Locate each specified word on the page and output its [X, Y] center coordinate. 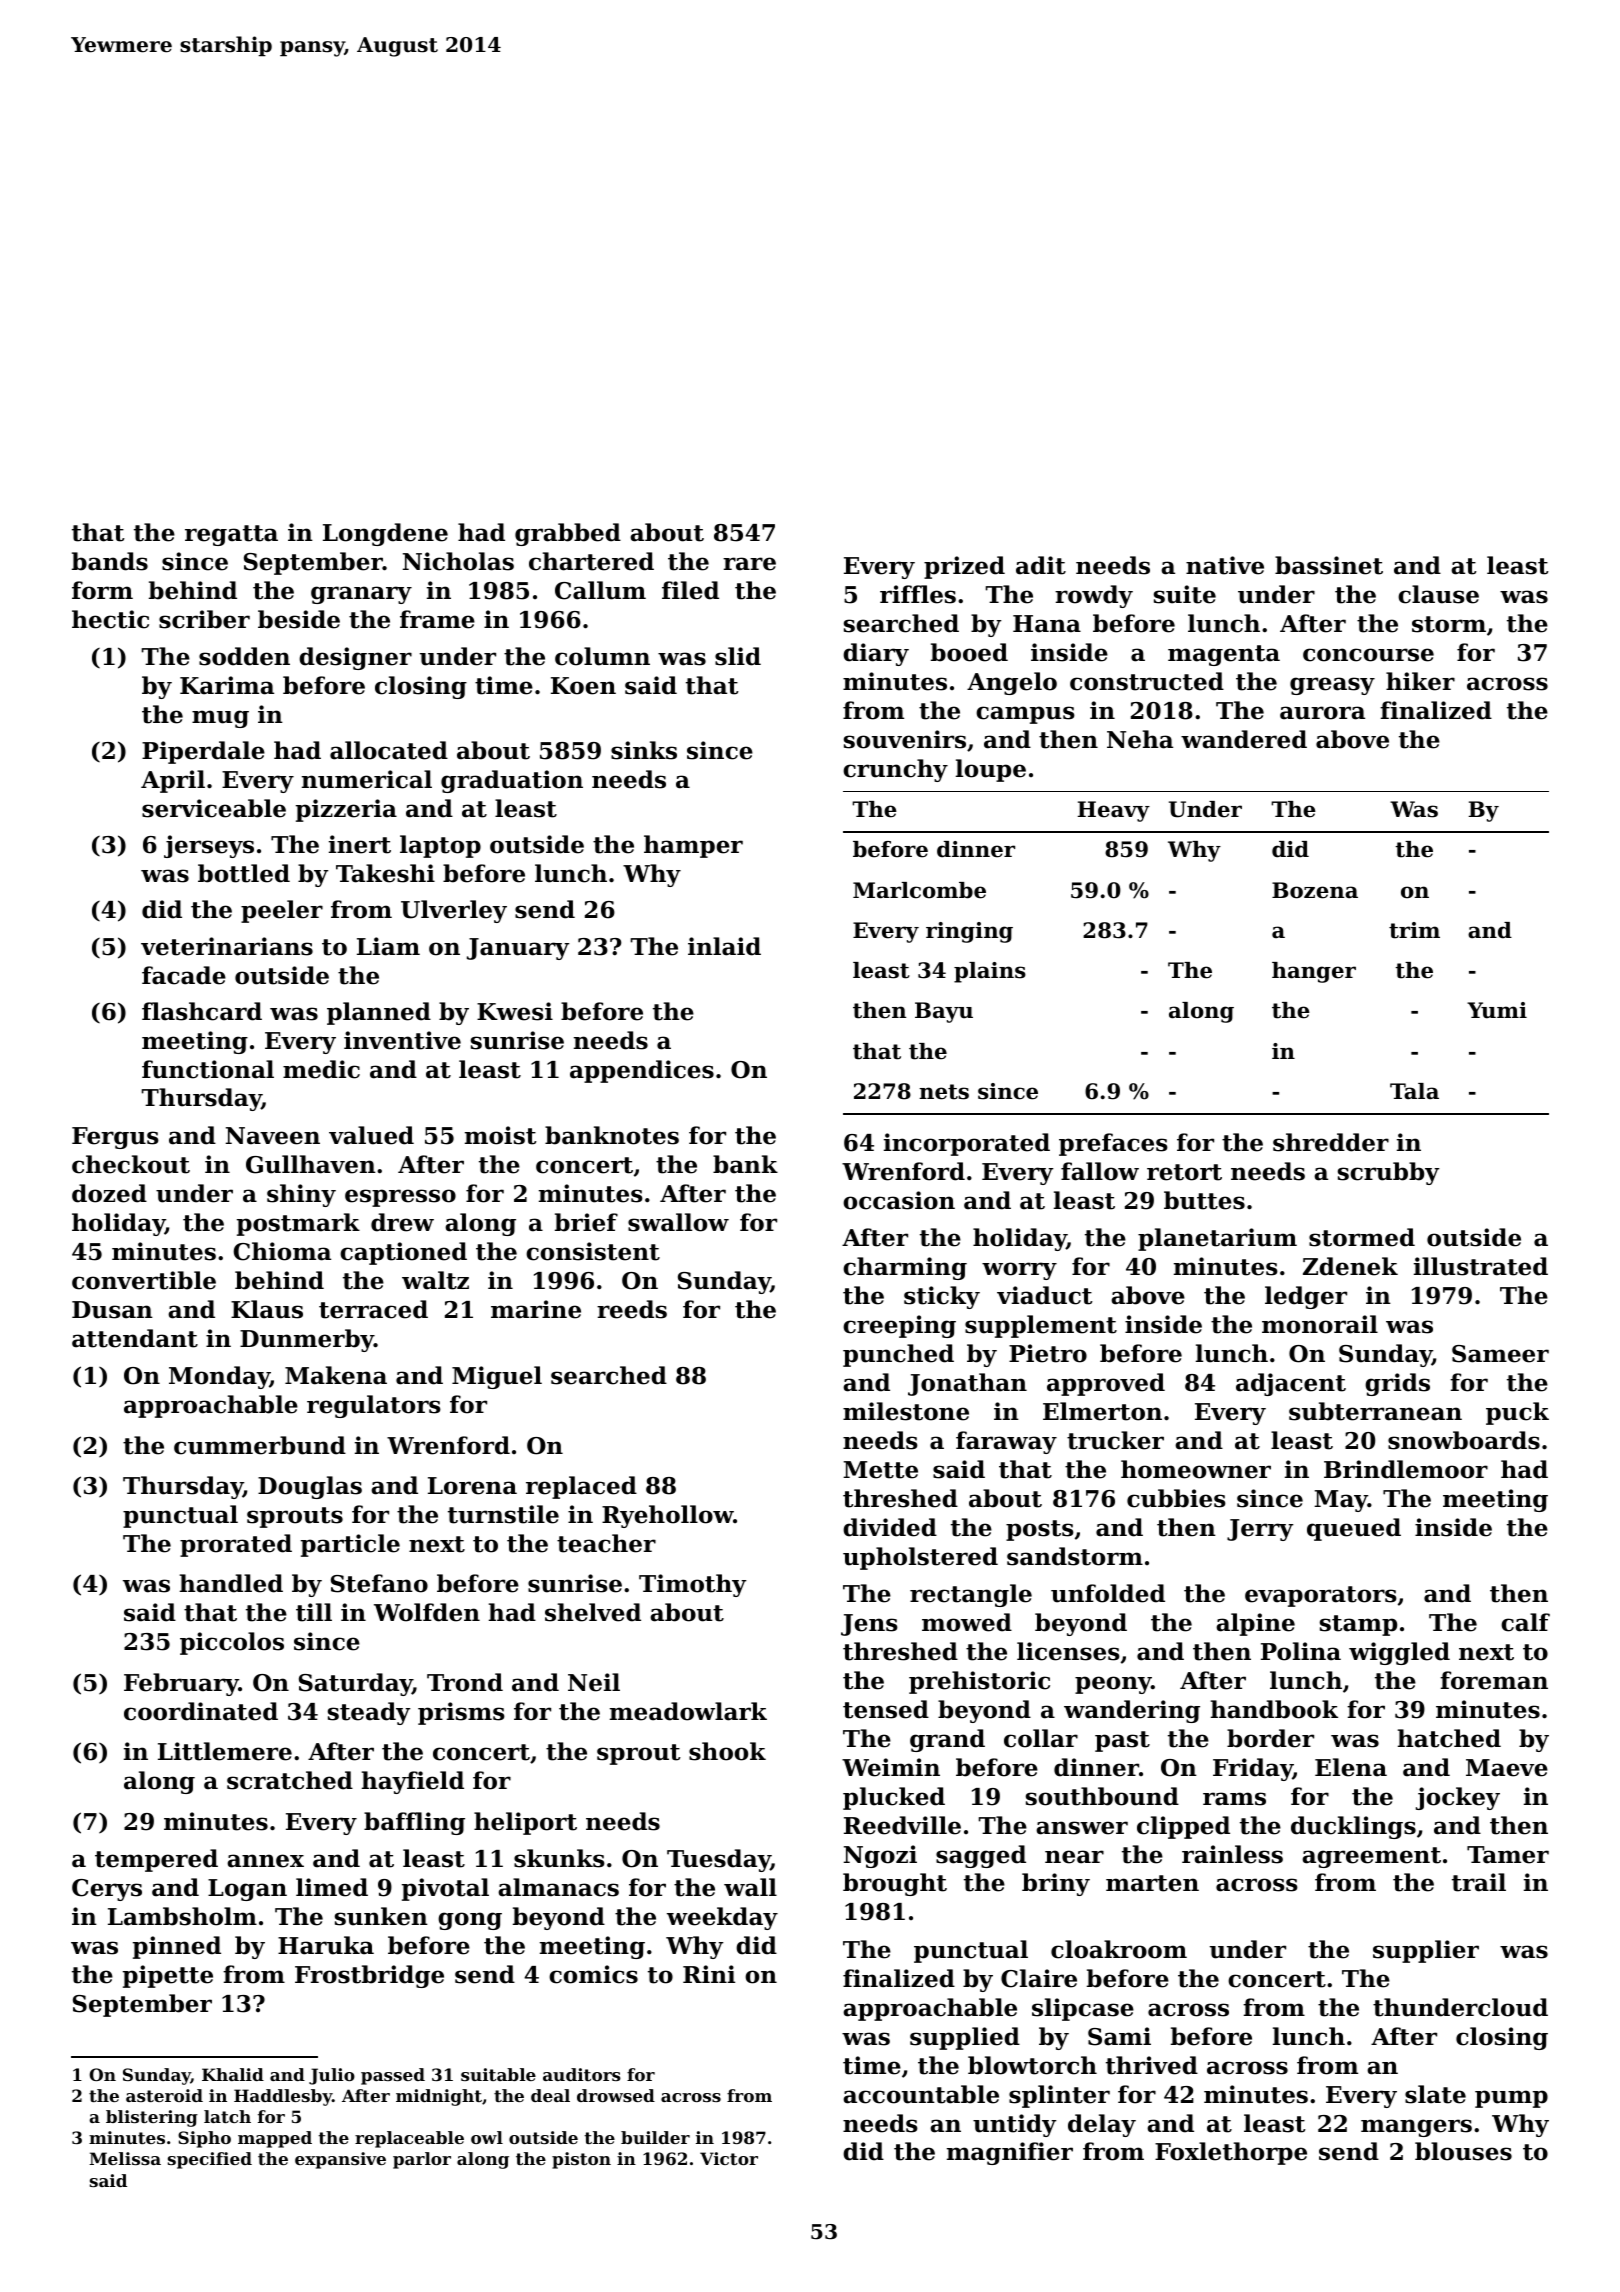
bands [110, 561]
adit [1041, 565]
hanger [1314, 972]
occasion [899, 1200]
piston [581, 2160]
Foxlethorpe [1231, 2153]
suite [1185, 594]
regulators [374, 1406]
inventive [402, 1040]
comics [593, 1974]
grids [1397, 1384]
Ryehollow [668, 1516]
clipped [1183, 1827]
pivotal [445, 1889]
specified [210, 2160]
